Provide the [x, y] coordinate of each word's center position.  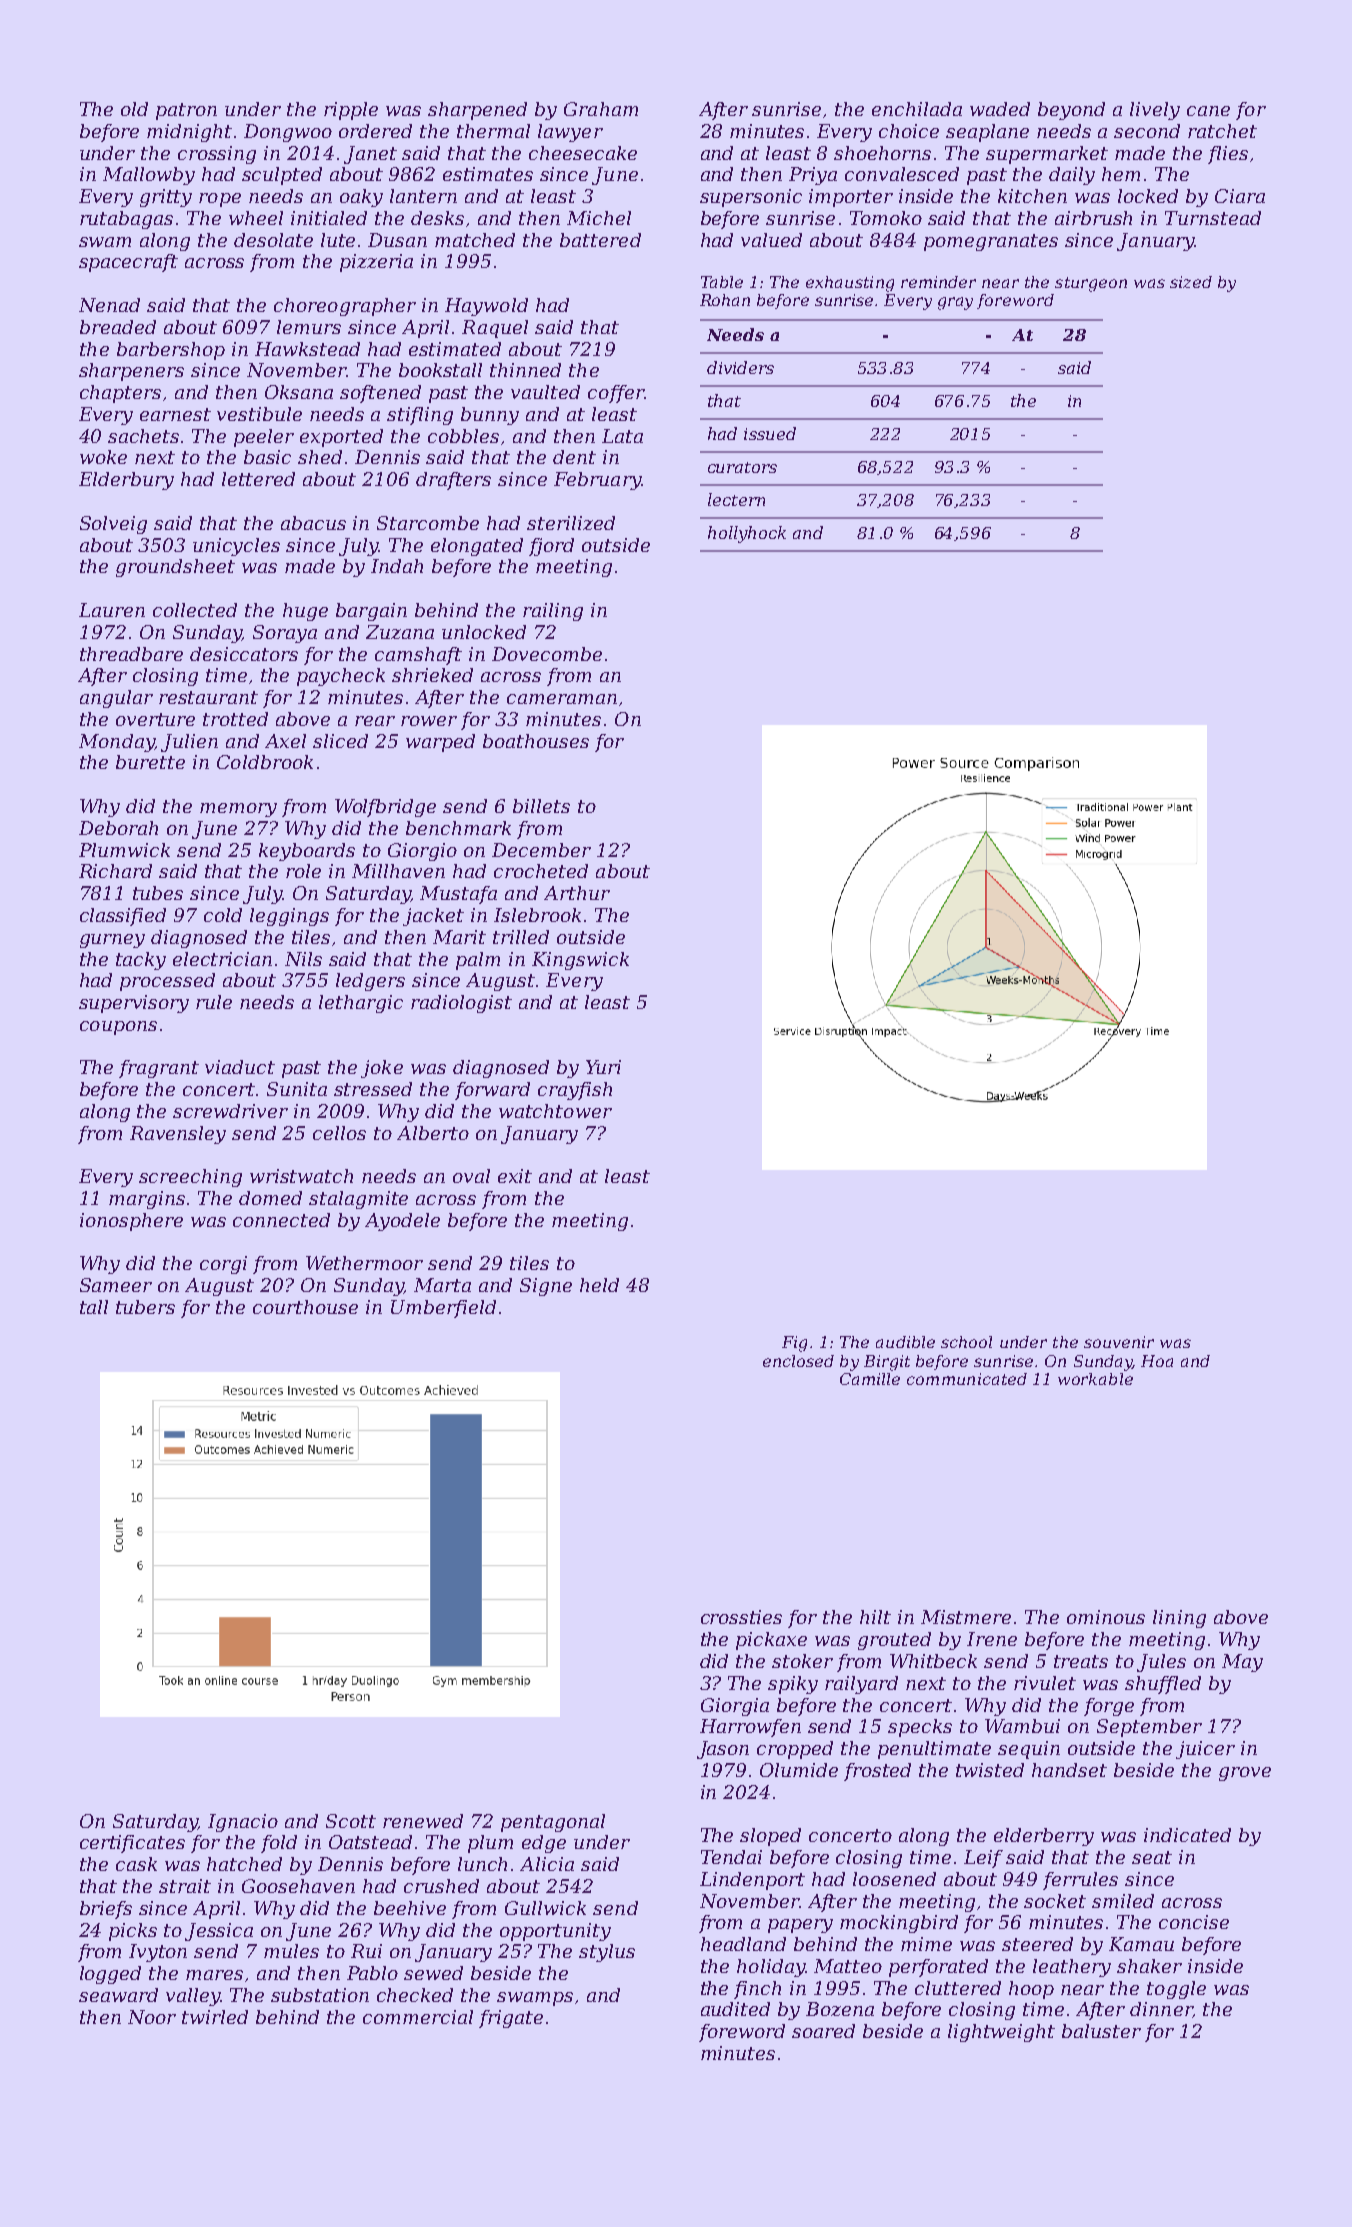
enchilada [917, 109]
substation [320, 1995]
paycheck [341, 677]
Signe [546, 1287]
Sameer [116, 1285]
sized [1191, 282]
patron [186, 111]
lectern [736, 499]
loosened [894, 1879]
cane [1208, 111]
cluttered [958, 1988]
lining [1179, 1619]
